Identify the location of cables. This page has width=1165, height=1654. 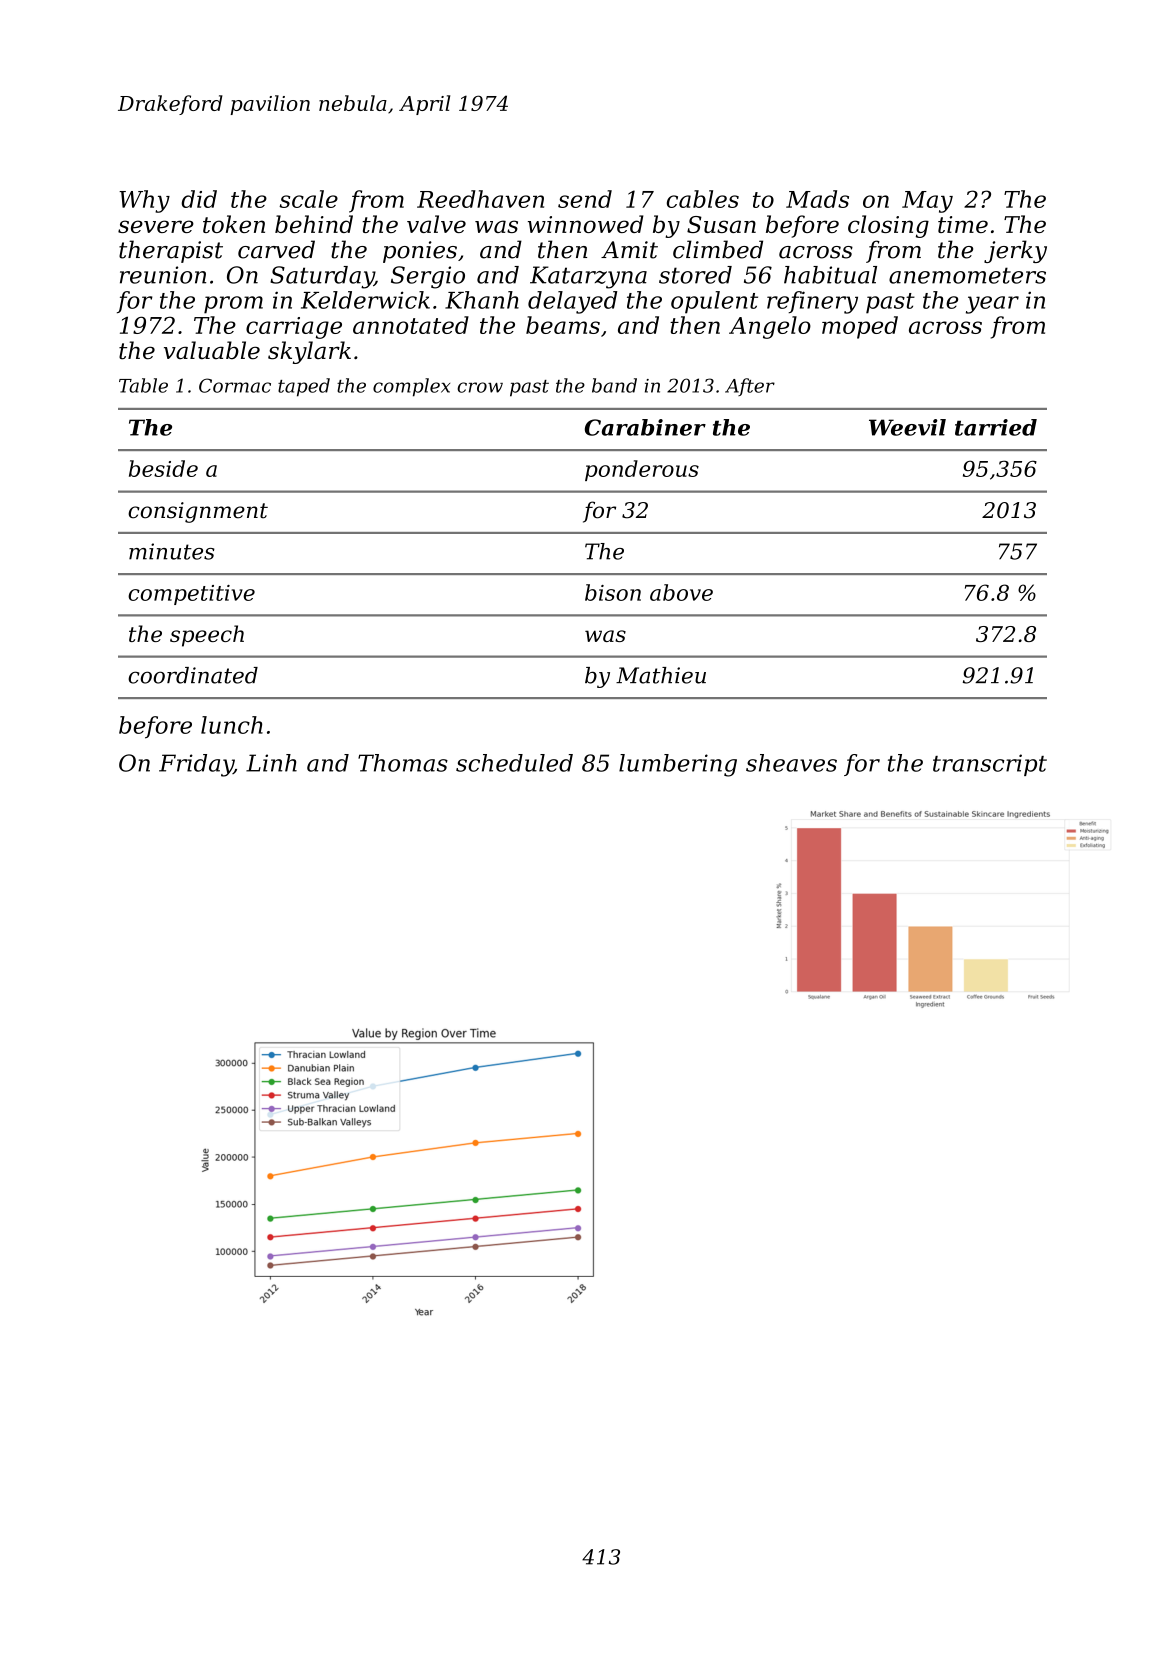
(703, 199).
